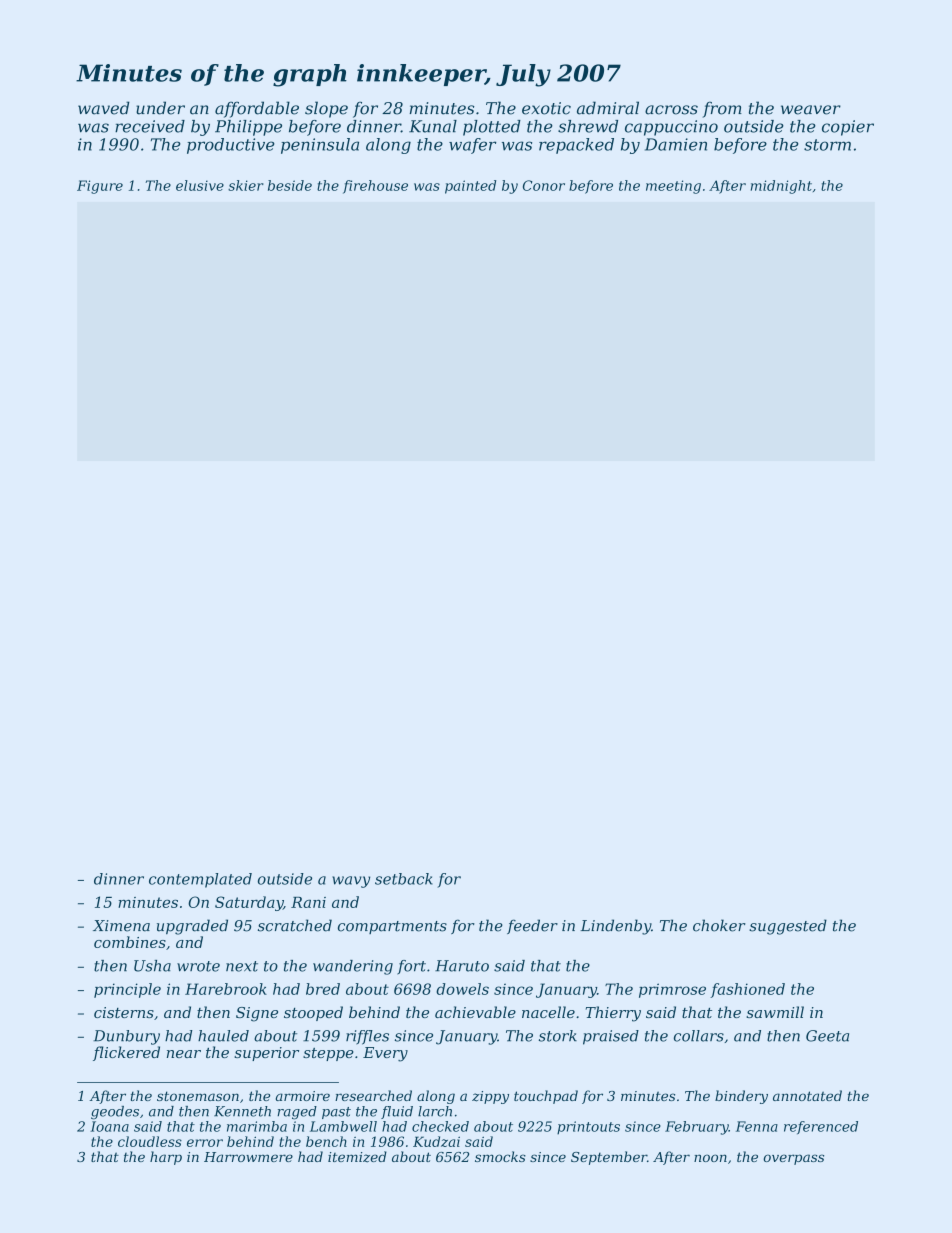 The image size is (952, 1233). What do you see at coordinates (100, 187) in the screenshot?
I see `Figure` at bounding box center [100, 187].
